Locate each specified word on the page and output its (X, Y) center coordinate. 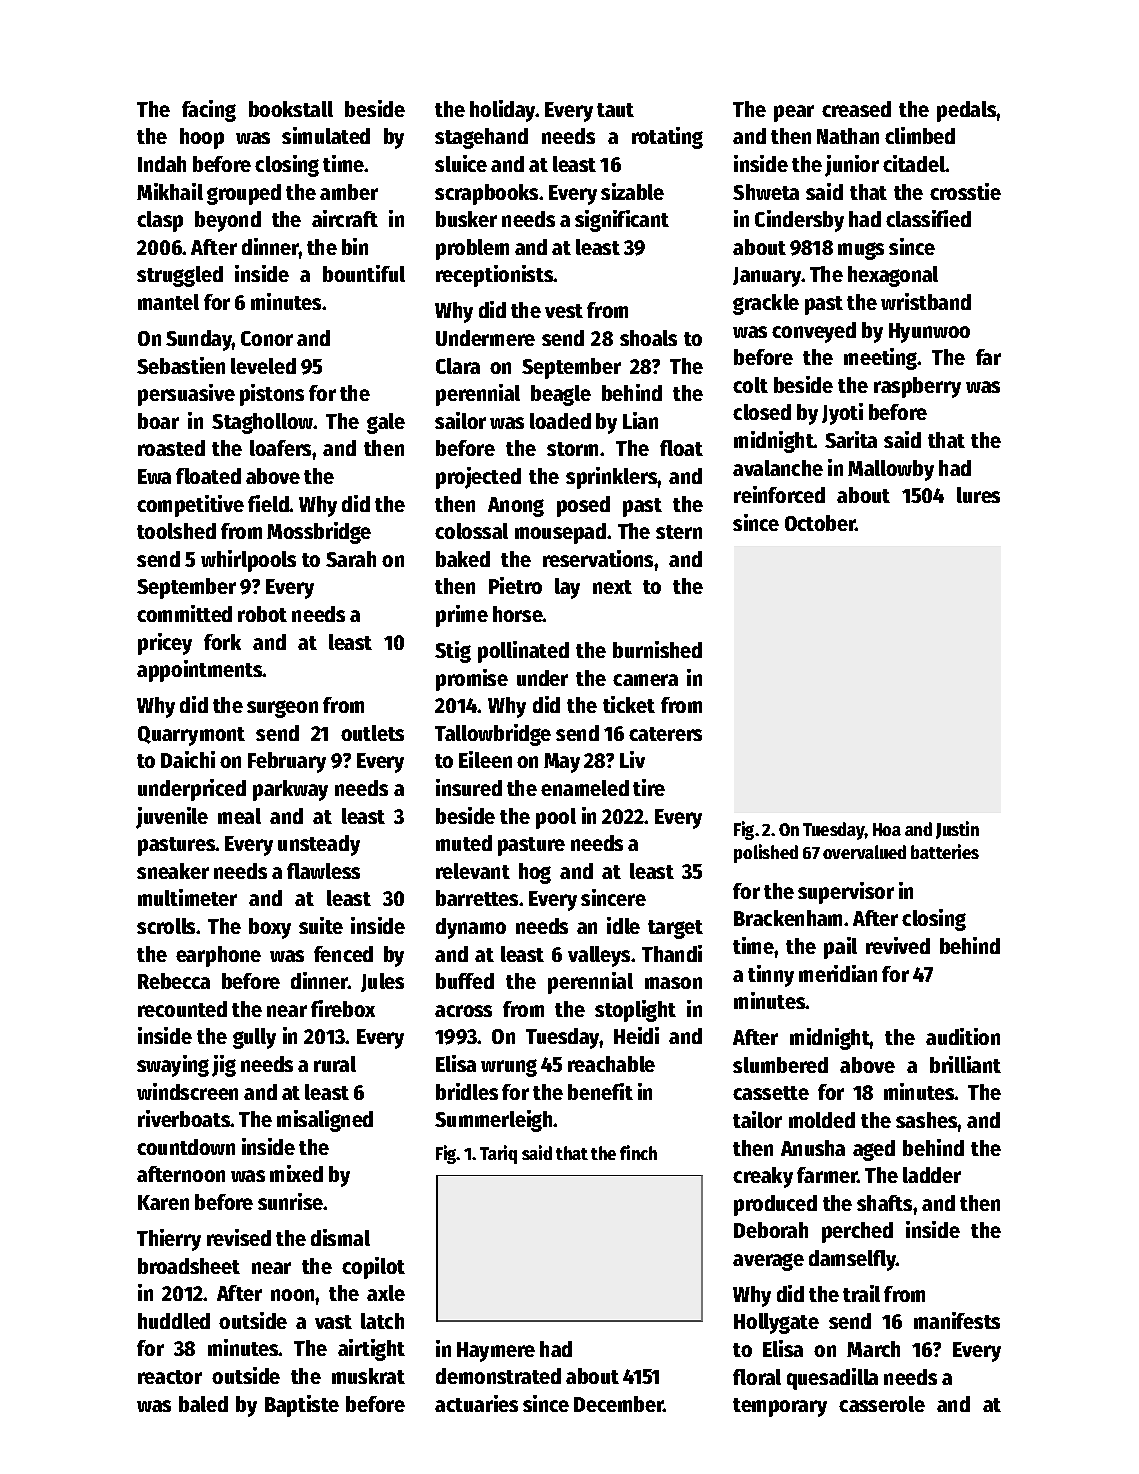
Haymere (496, 1352)
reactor (170, 1377)
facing (209, 111)
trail (861, 1293)
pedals (967, 111)
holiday (503, 111)
